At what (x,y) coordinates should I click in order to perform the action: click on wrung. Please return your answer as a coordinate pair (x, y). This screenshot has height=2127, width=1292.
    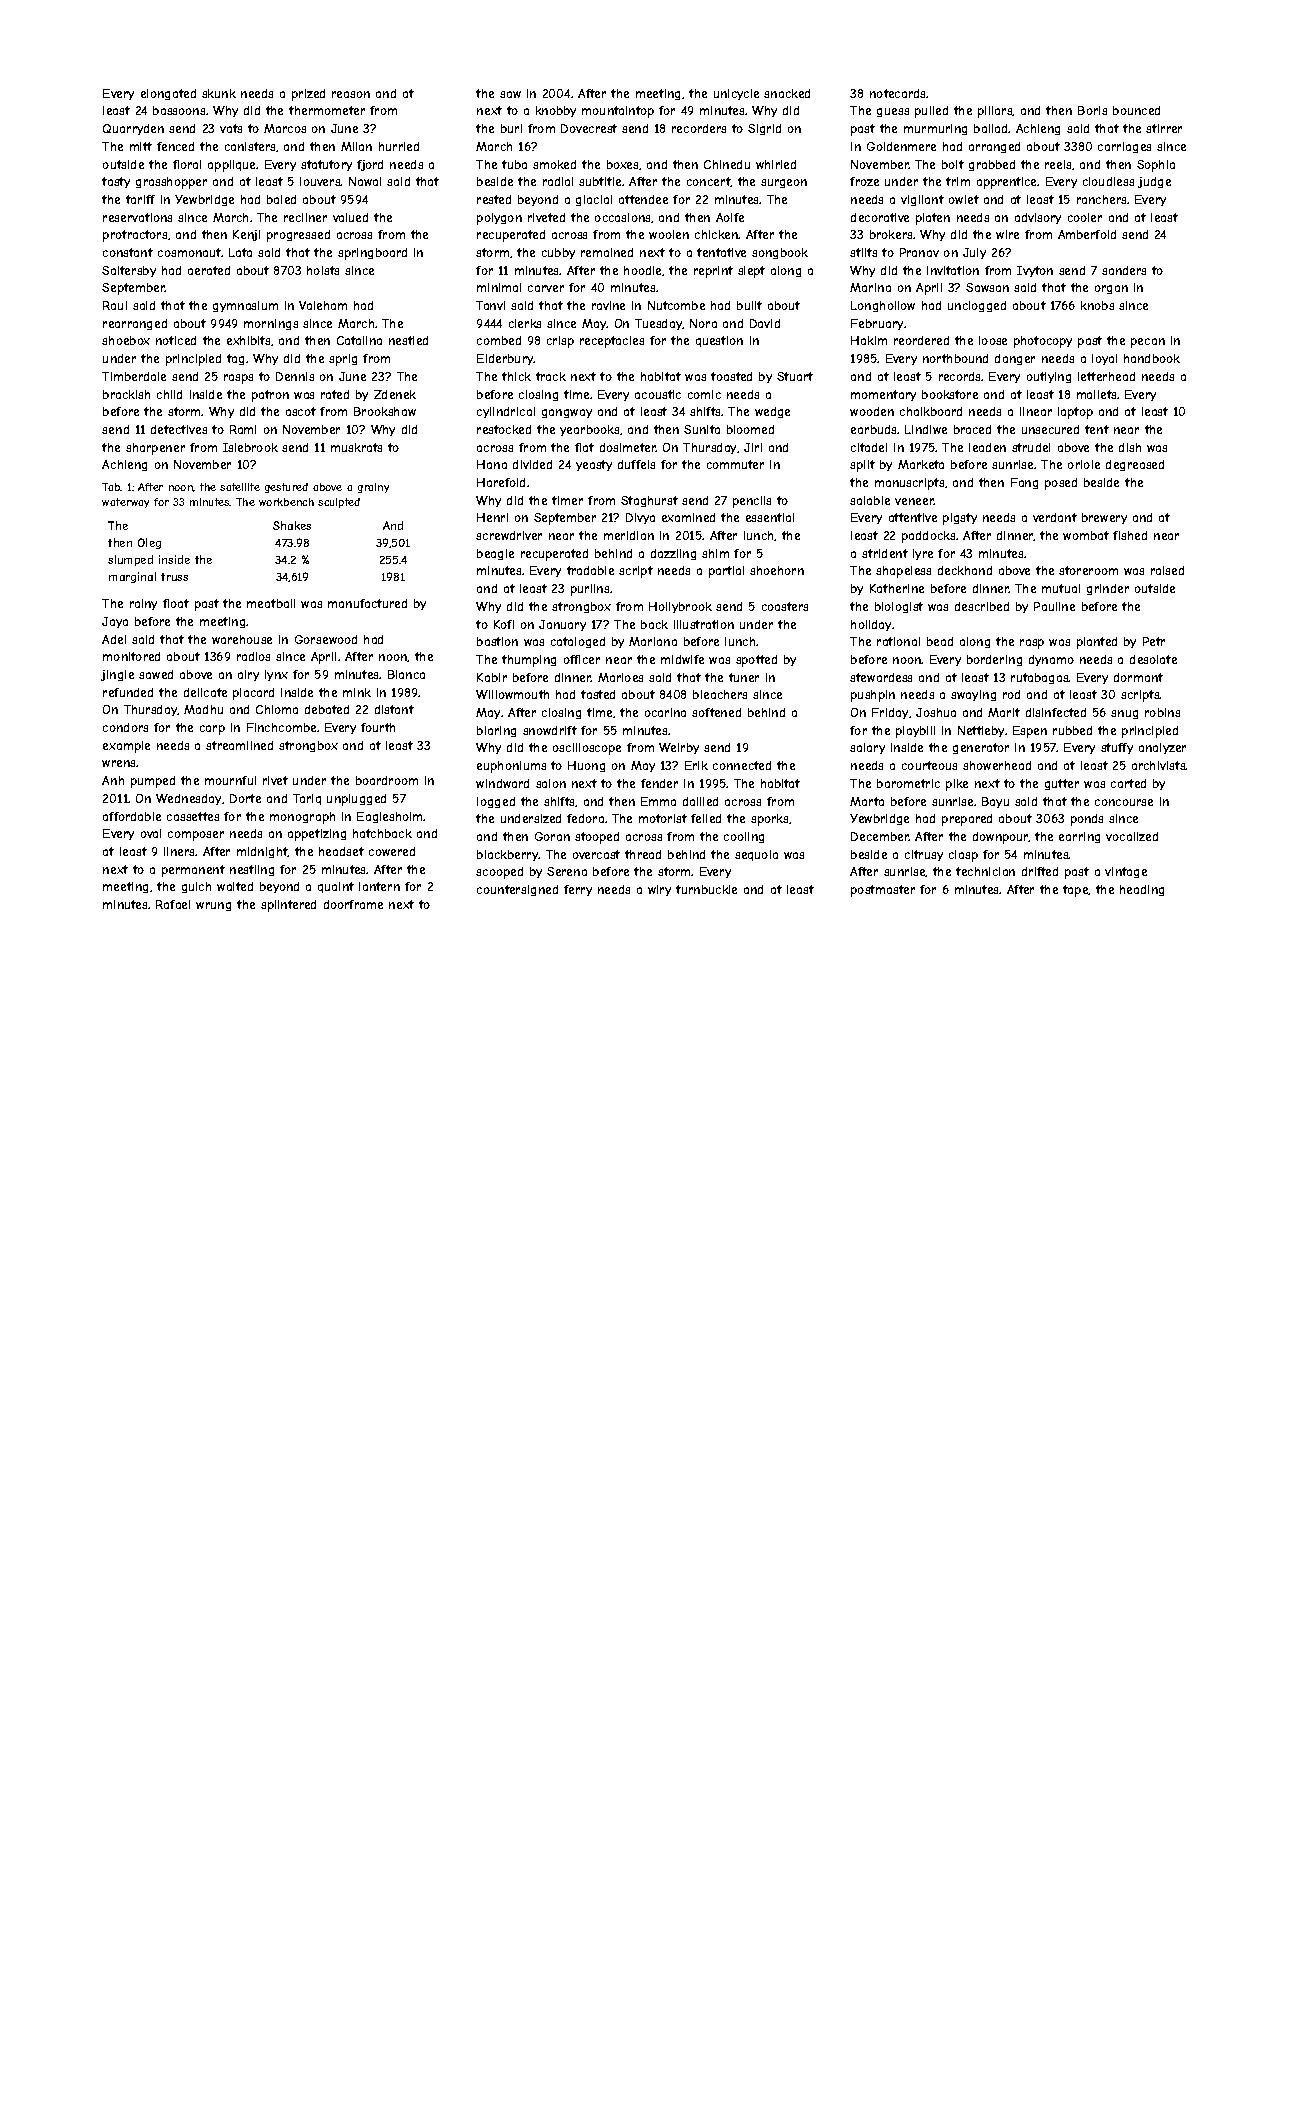
    Looking at the image, I should click on (213, 906).
